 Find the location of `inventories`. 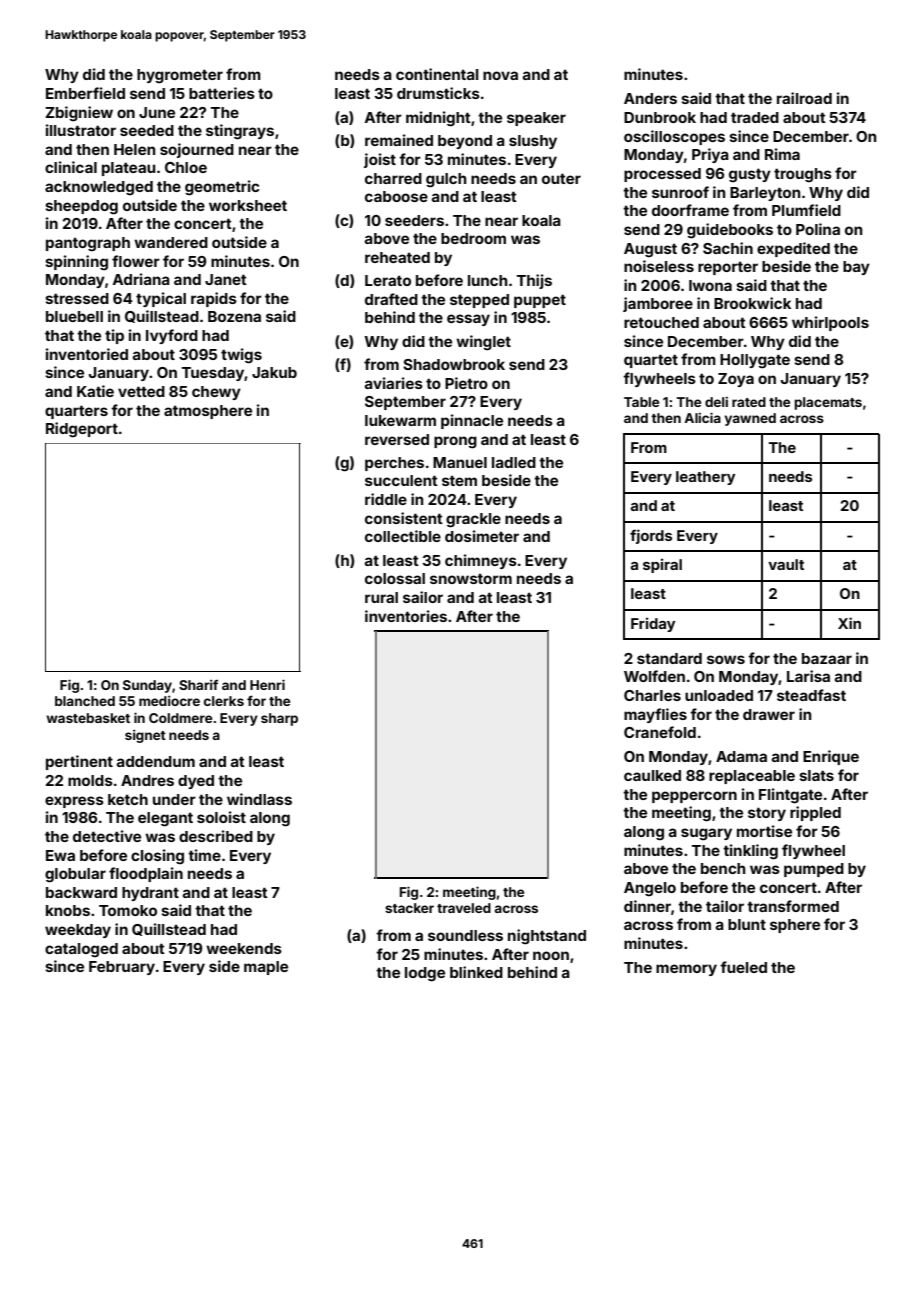

inventories is located at coordinates (406, 616).
